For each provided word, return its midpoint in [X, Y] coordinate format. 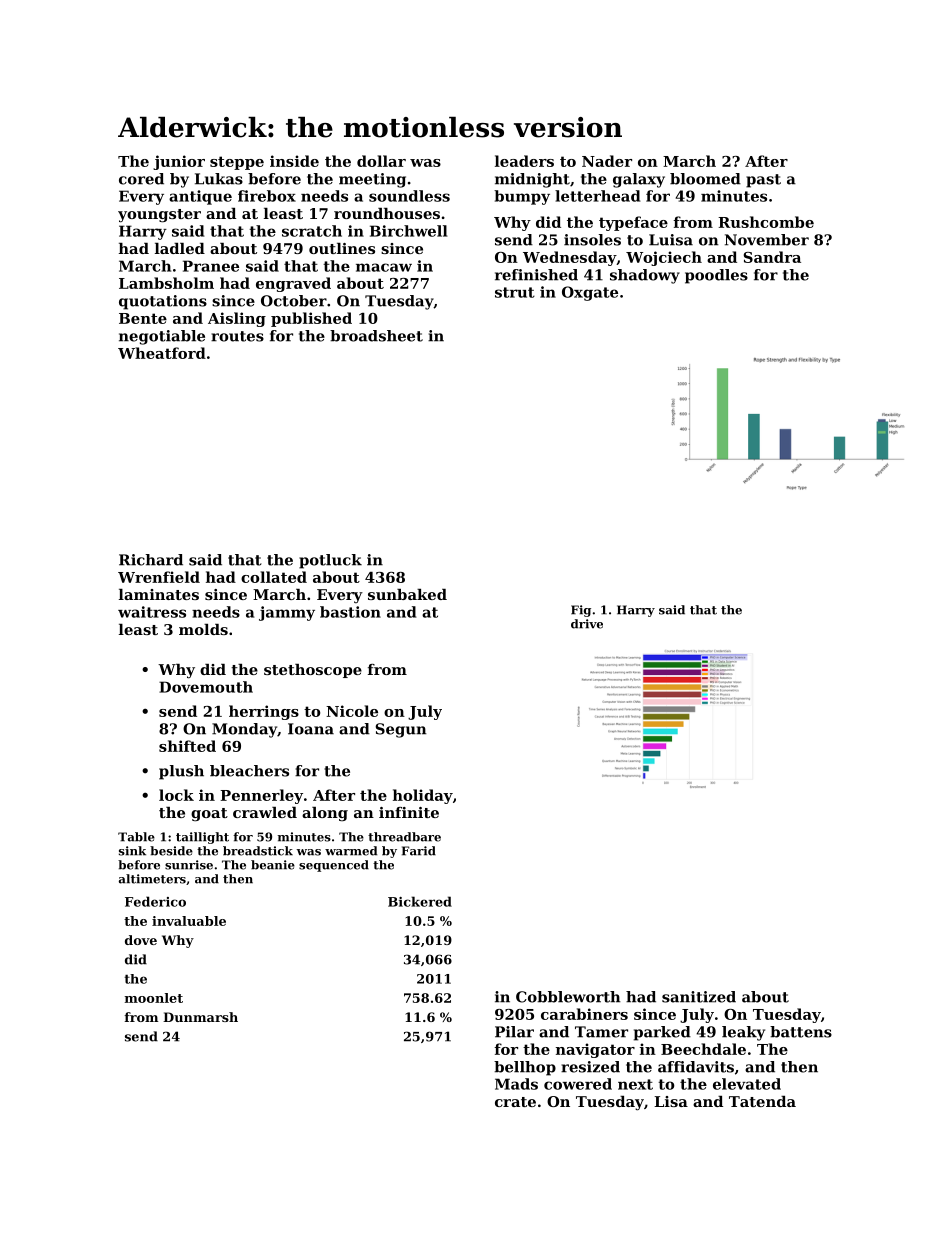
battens [801, 1032]
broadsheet [376, 336]
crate [515, 1102]
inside [294, 161]
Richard [151, 560]
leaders [524, 161]
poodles [716, 276]
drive [587, 624]
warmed [351, 851]
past [763, 181]
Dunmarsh [200, 1017]
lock [176, 795]
